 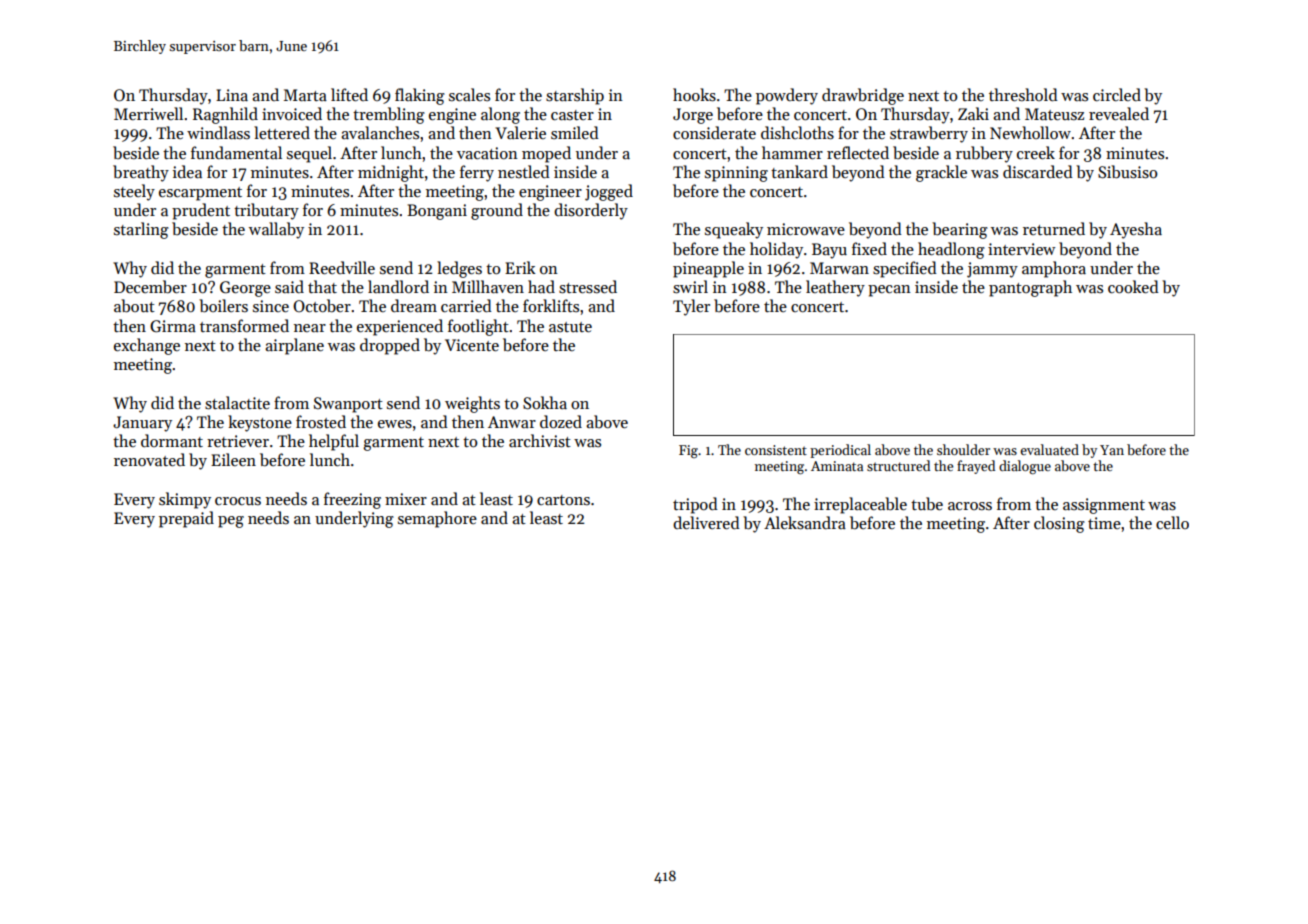 What do you see at coordinates (1112, 450) in the page?
I see `Yan` at bounding box center [1112, 450].
